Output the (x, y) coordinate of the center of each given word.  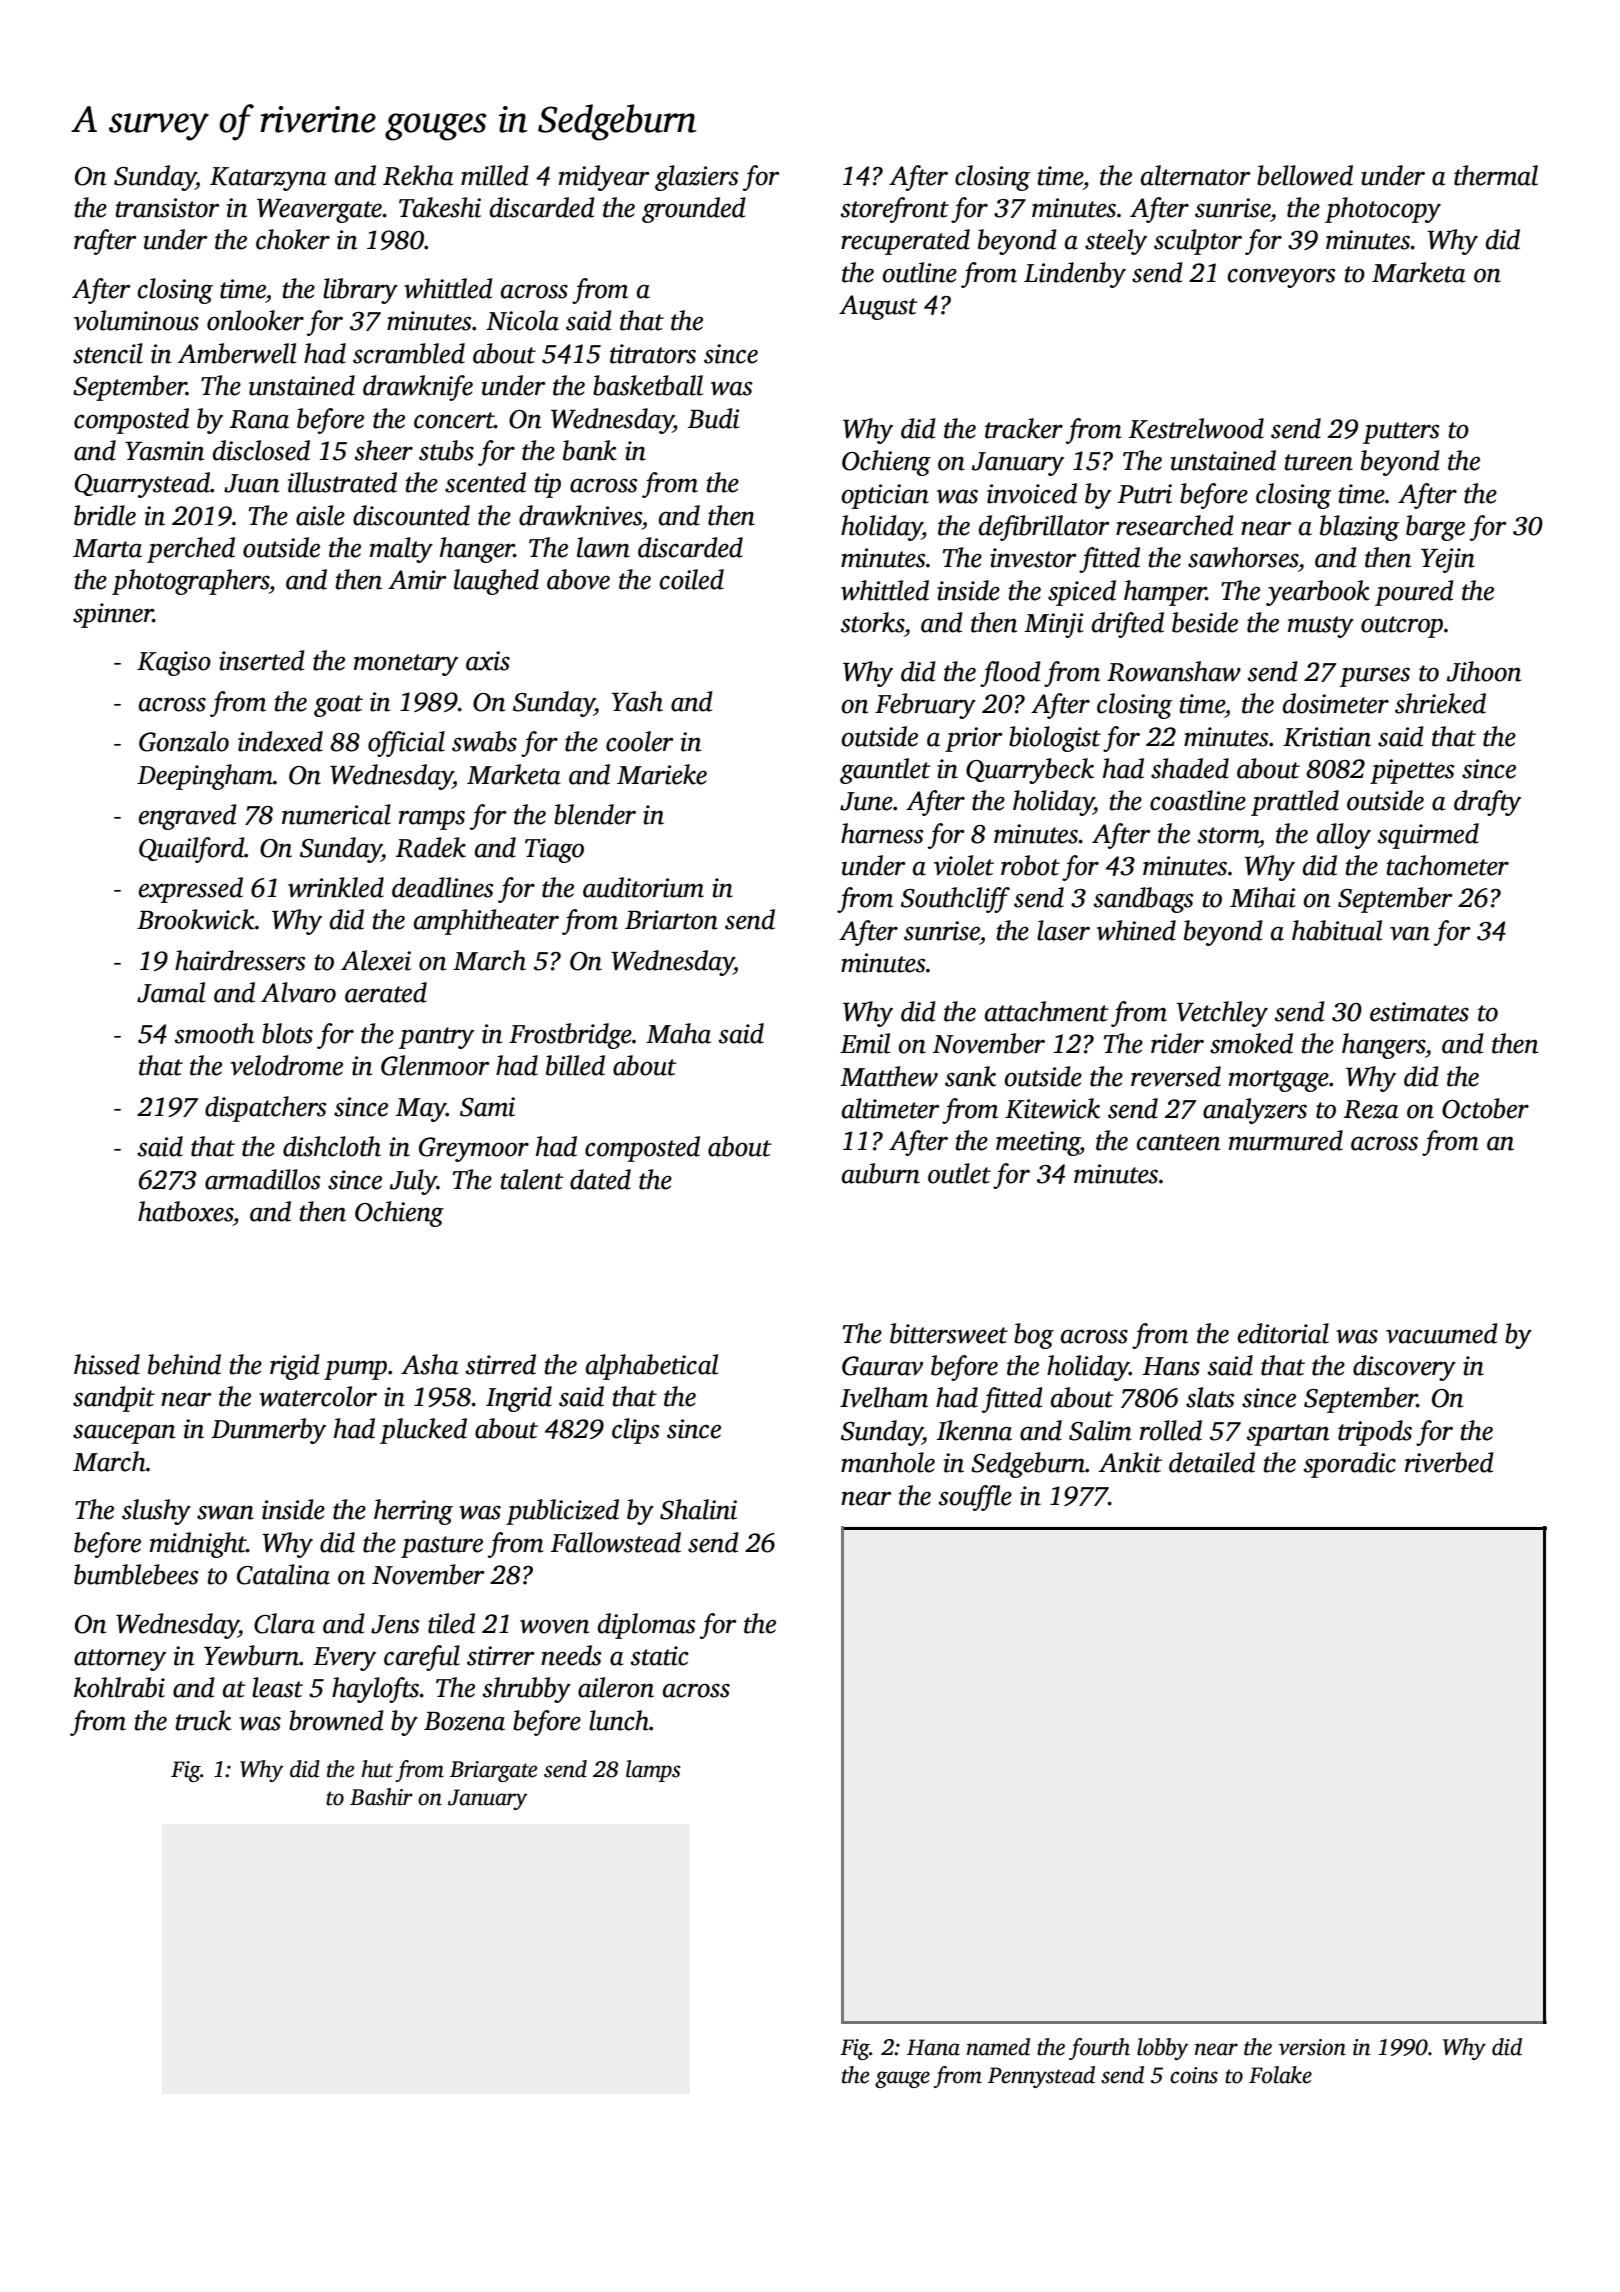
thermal (1496, 175)
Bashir (381, 1797)
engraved (188, 817)
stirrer (501, 1656)
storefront (895, 210)
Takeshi (440, 207)
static (660, 1656)
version (1312, 2047)
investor (1033, 558)
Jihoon (1484, 671)
